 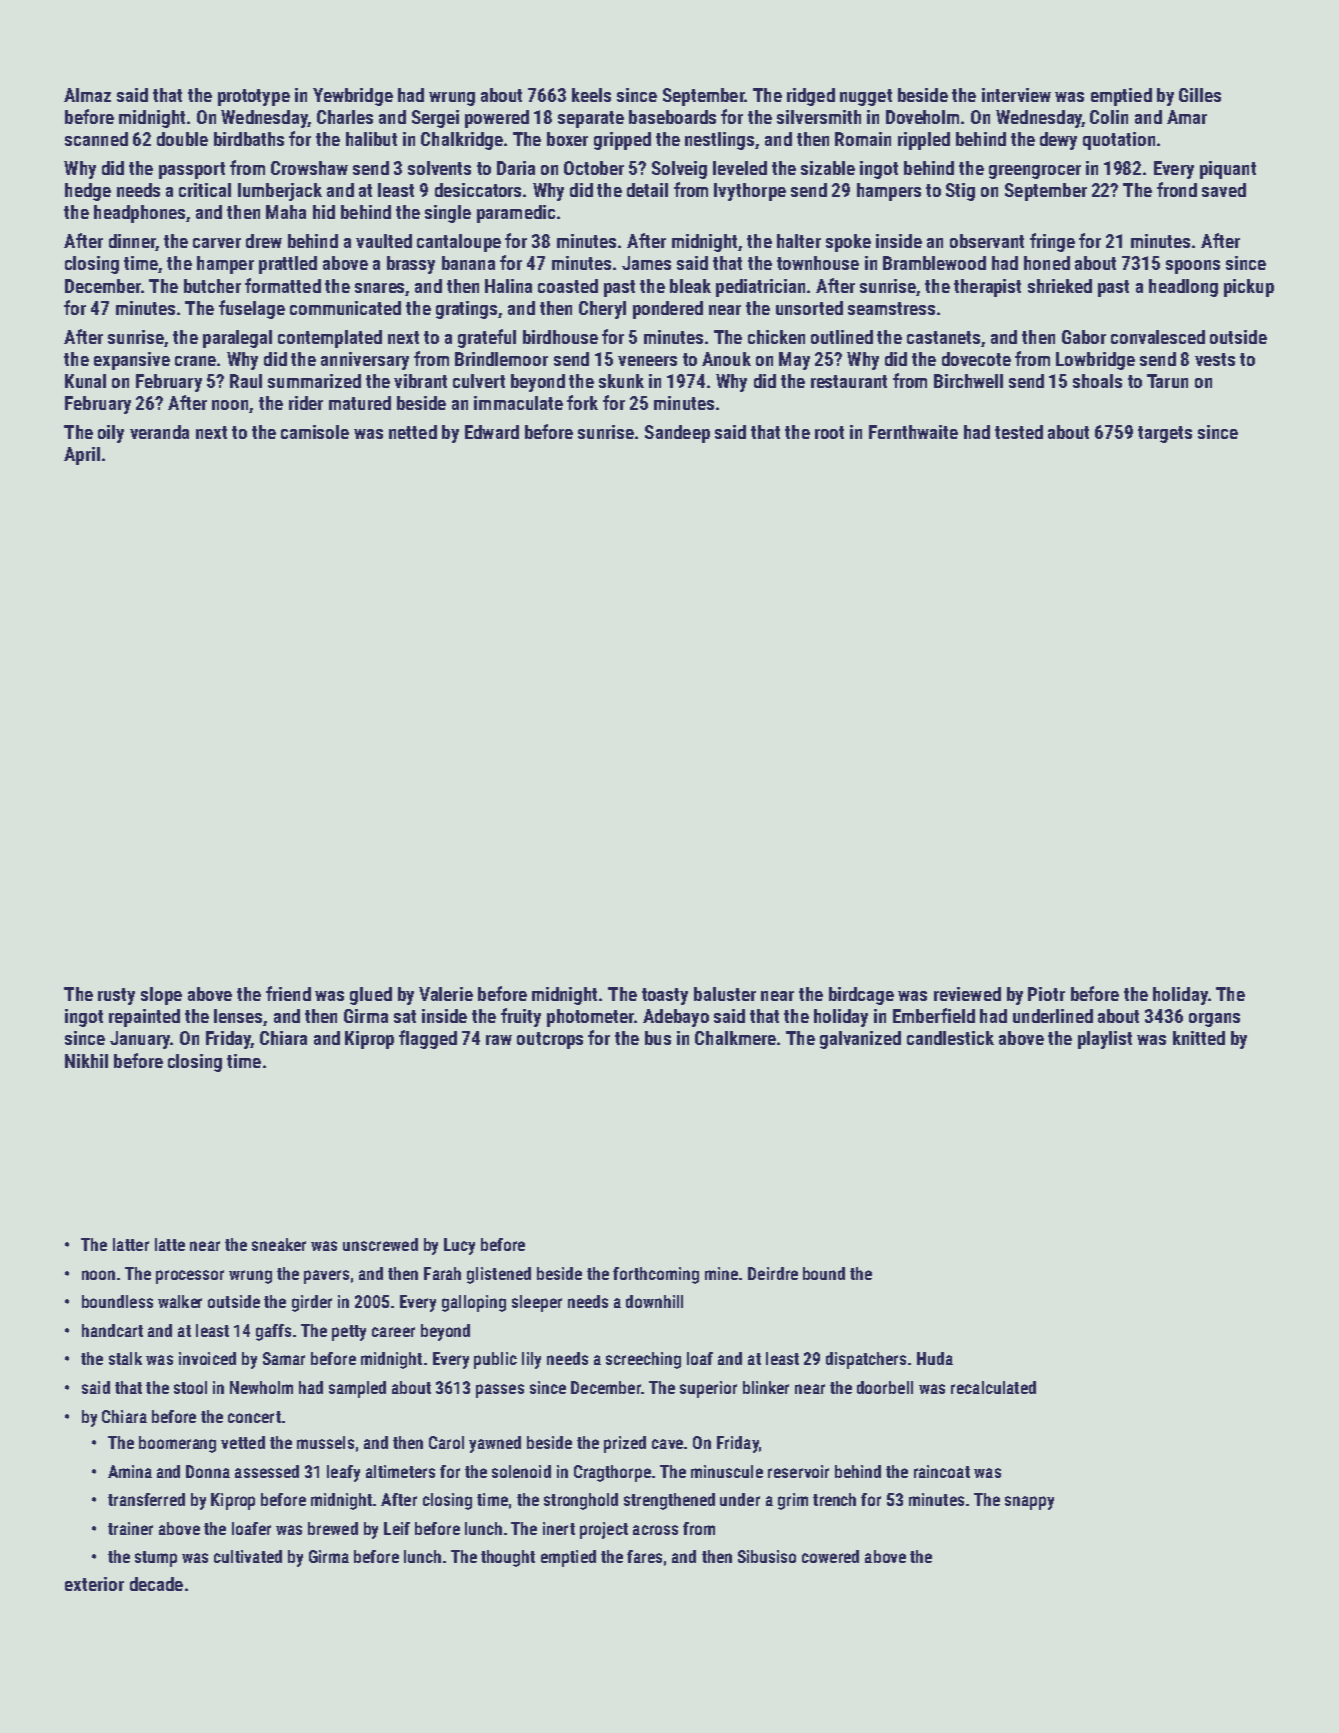 What do you see at coordinates (1046, 994) in the screenshot?
I see `Piotr` at bounding box center [1046, 994].
